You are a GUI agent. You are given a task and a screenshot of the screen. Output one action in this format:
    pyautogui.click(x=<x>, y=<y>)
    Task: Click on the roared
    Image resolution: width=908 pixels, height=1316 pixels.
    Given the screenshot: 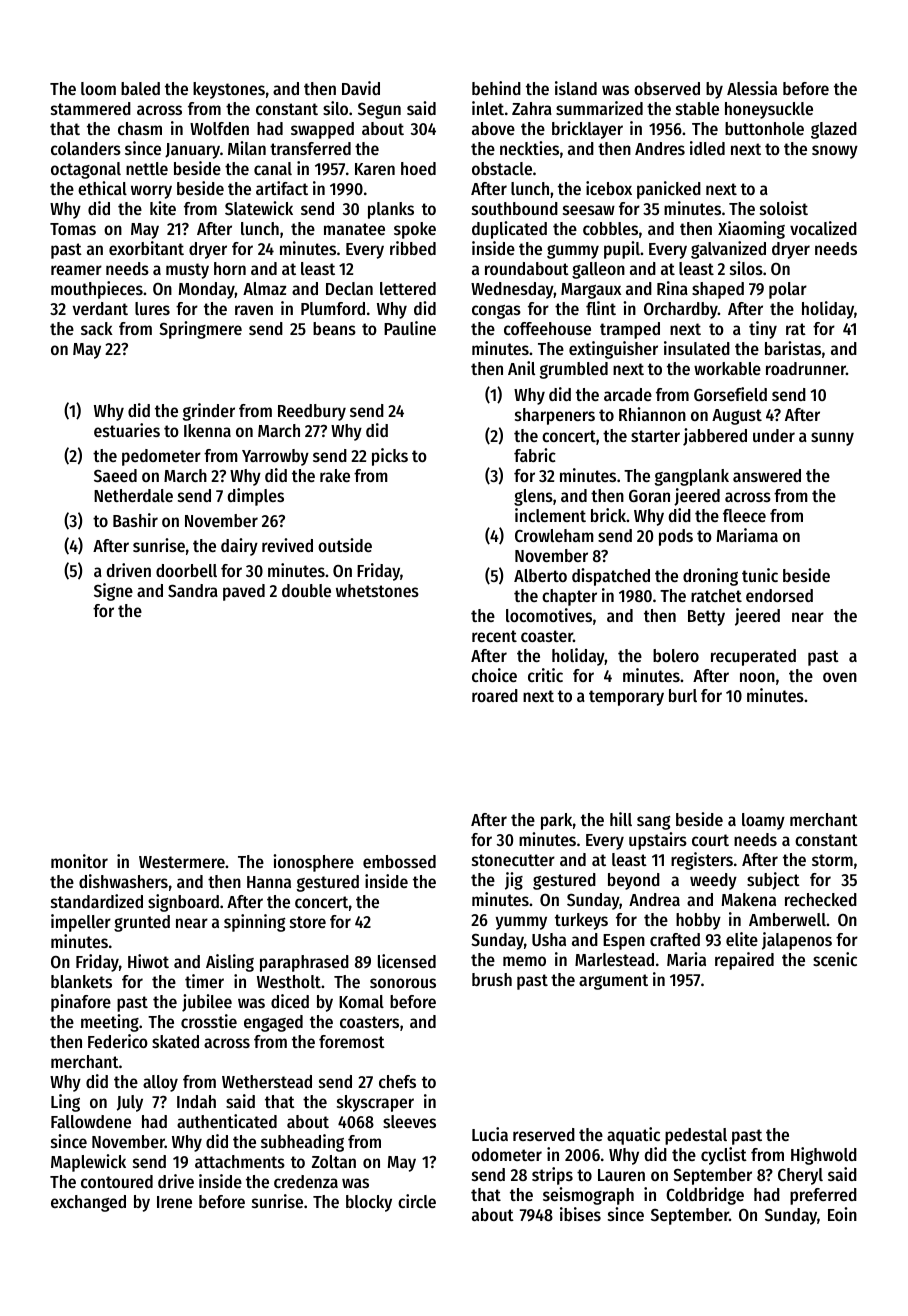 What is the action you would take?
    pyautogui.click(x=495, y=695)
